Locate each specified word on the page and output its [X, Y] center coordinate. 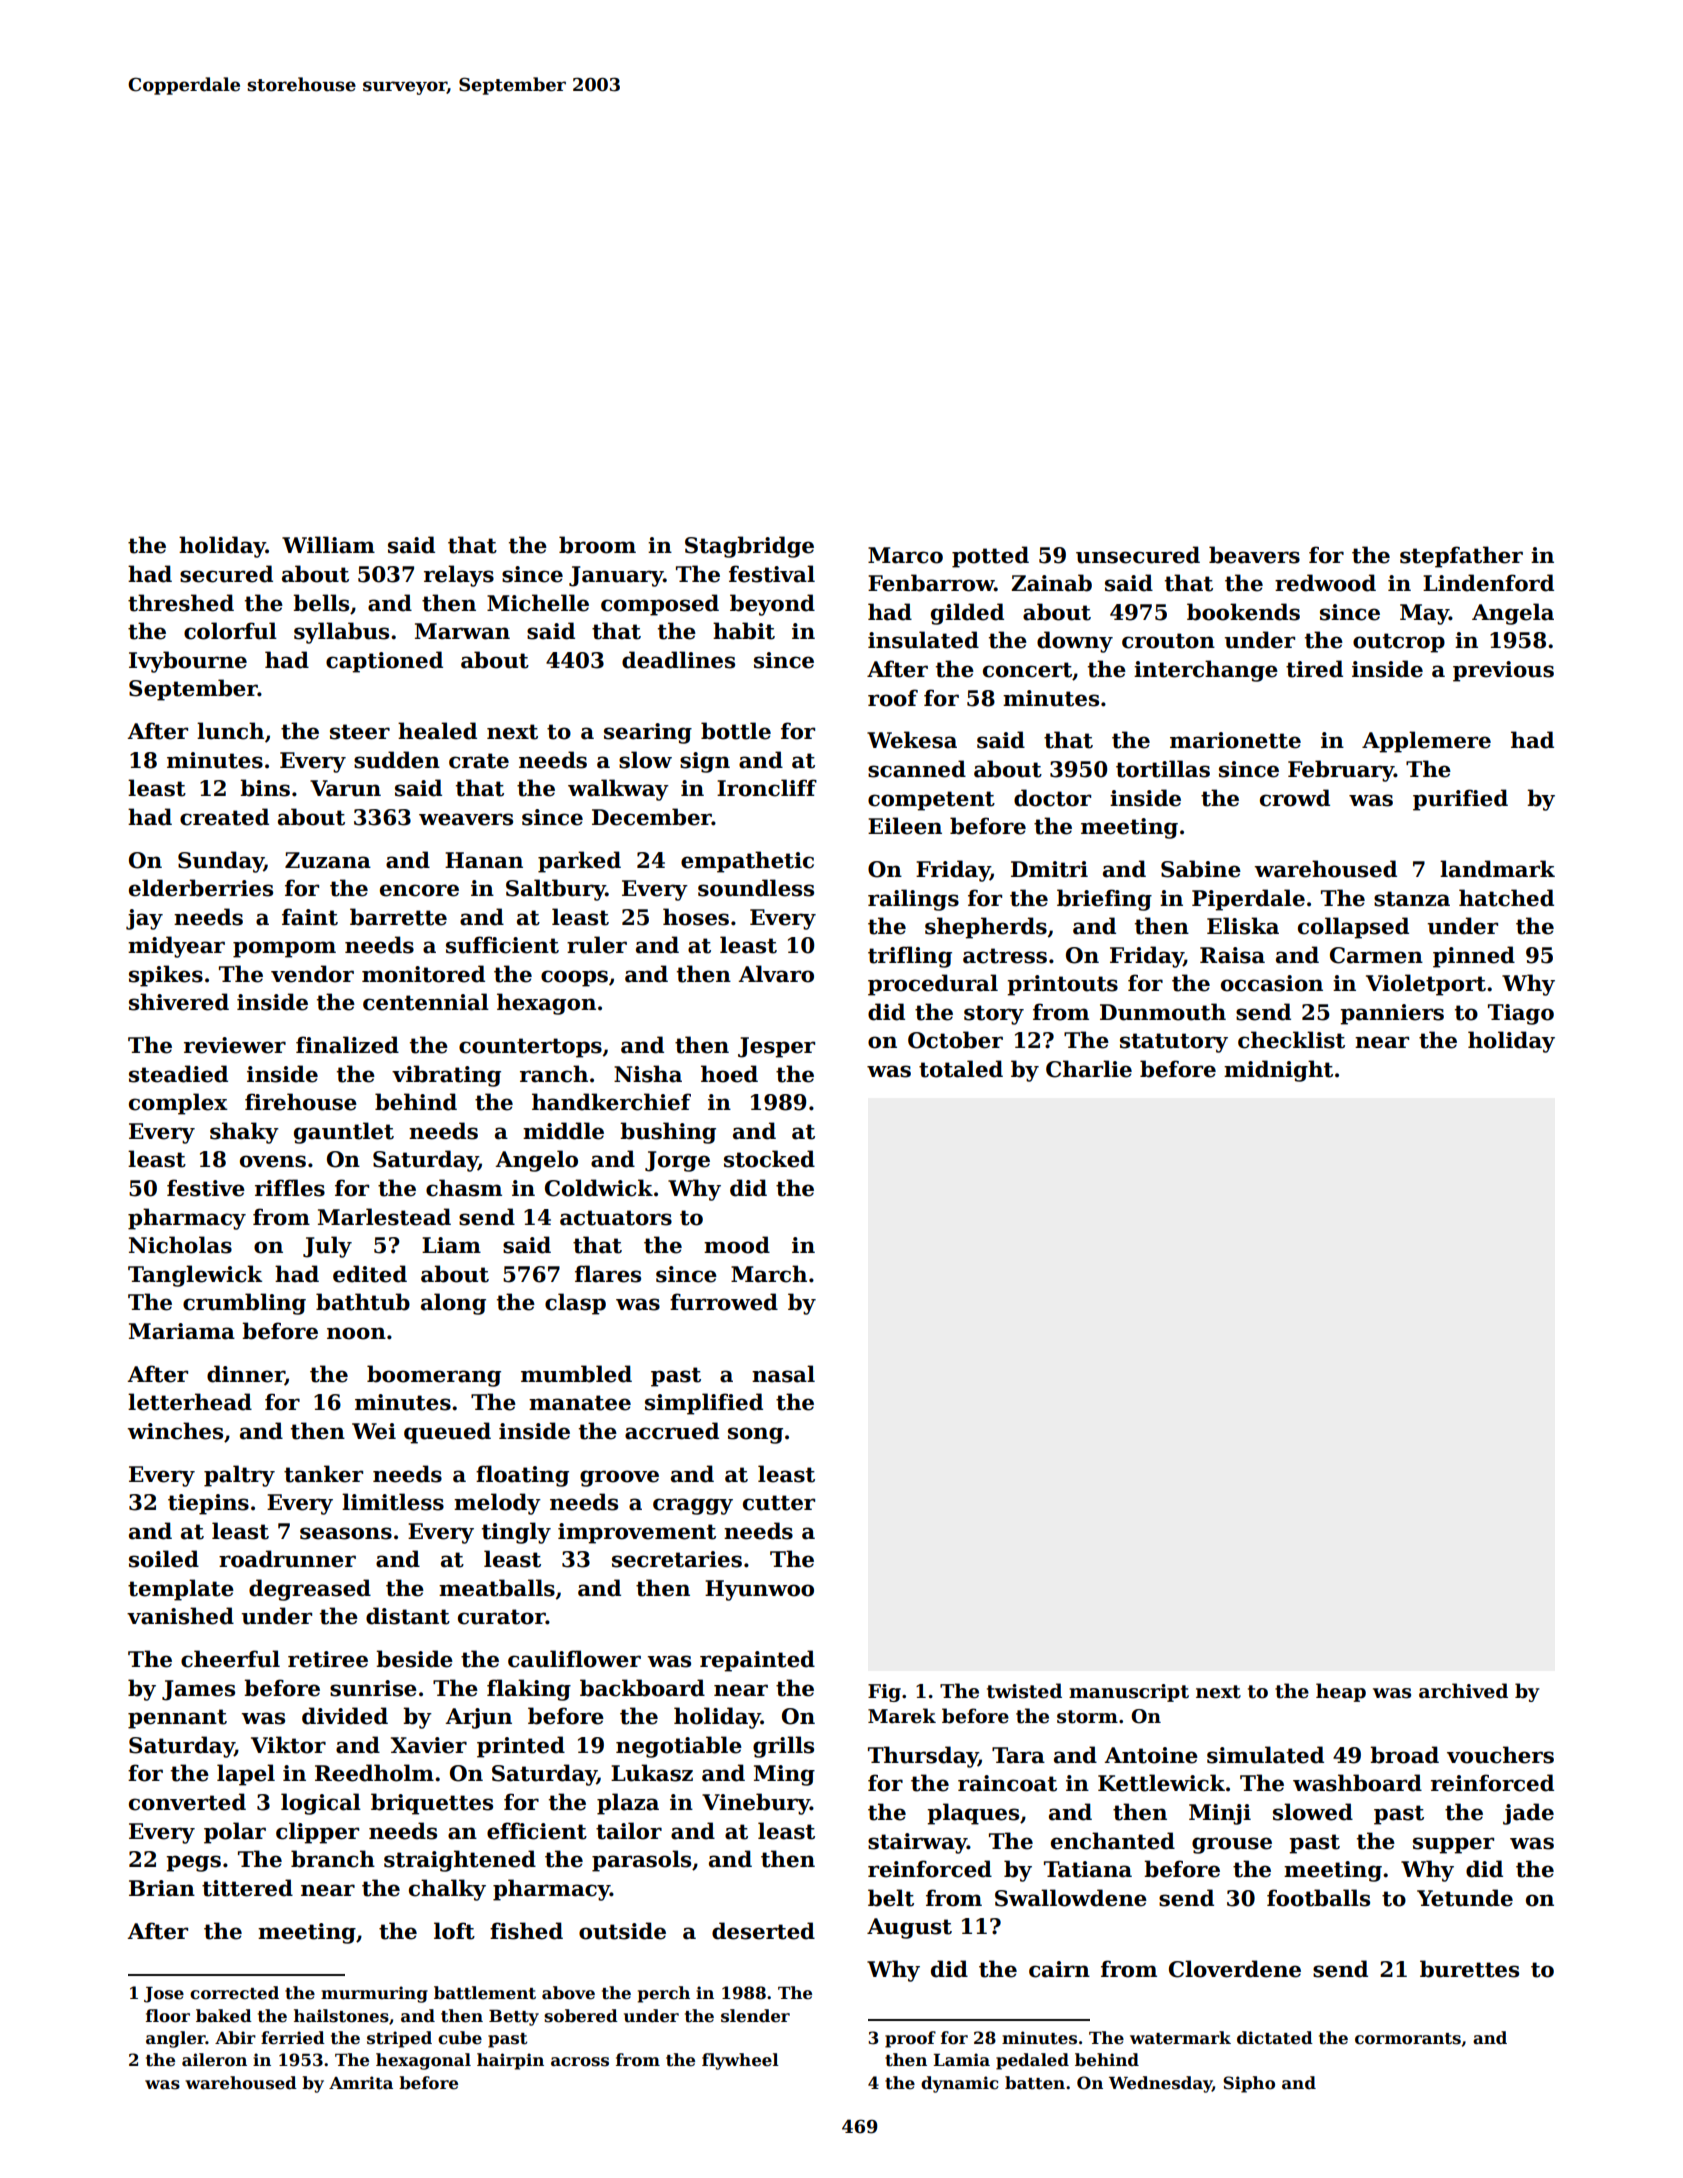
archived [1463, 1691]
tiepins [208, 1504]
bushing [668, 1133]
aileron [214, 2060]
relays [459, 576]
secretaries [677, 1559]
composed [660, 605]
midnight [1278, 1071]
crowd [1295, 798]
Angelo [536, 1161]
